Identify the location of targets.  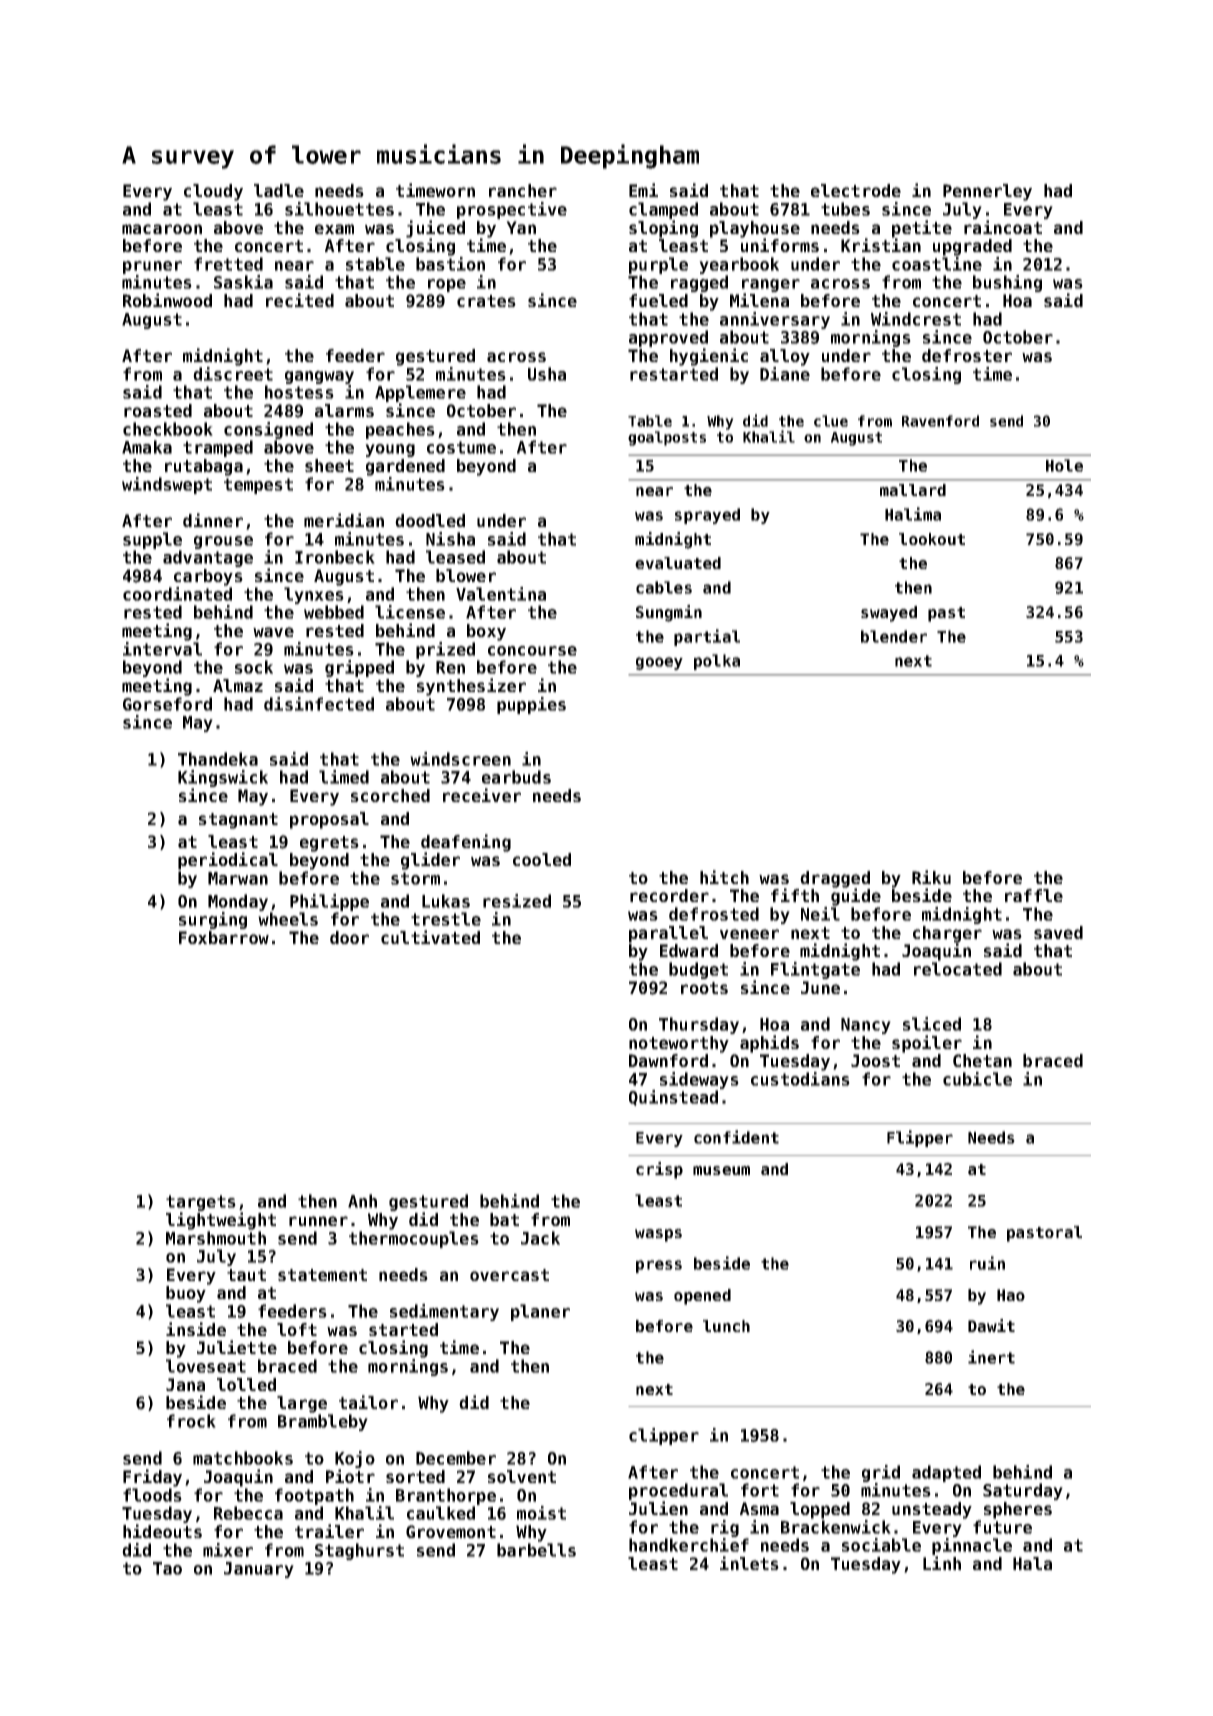
(201, 1203).
